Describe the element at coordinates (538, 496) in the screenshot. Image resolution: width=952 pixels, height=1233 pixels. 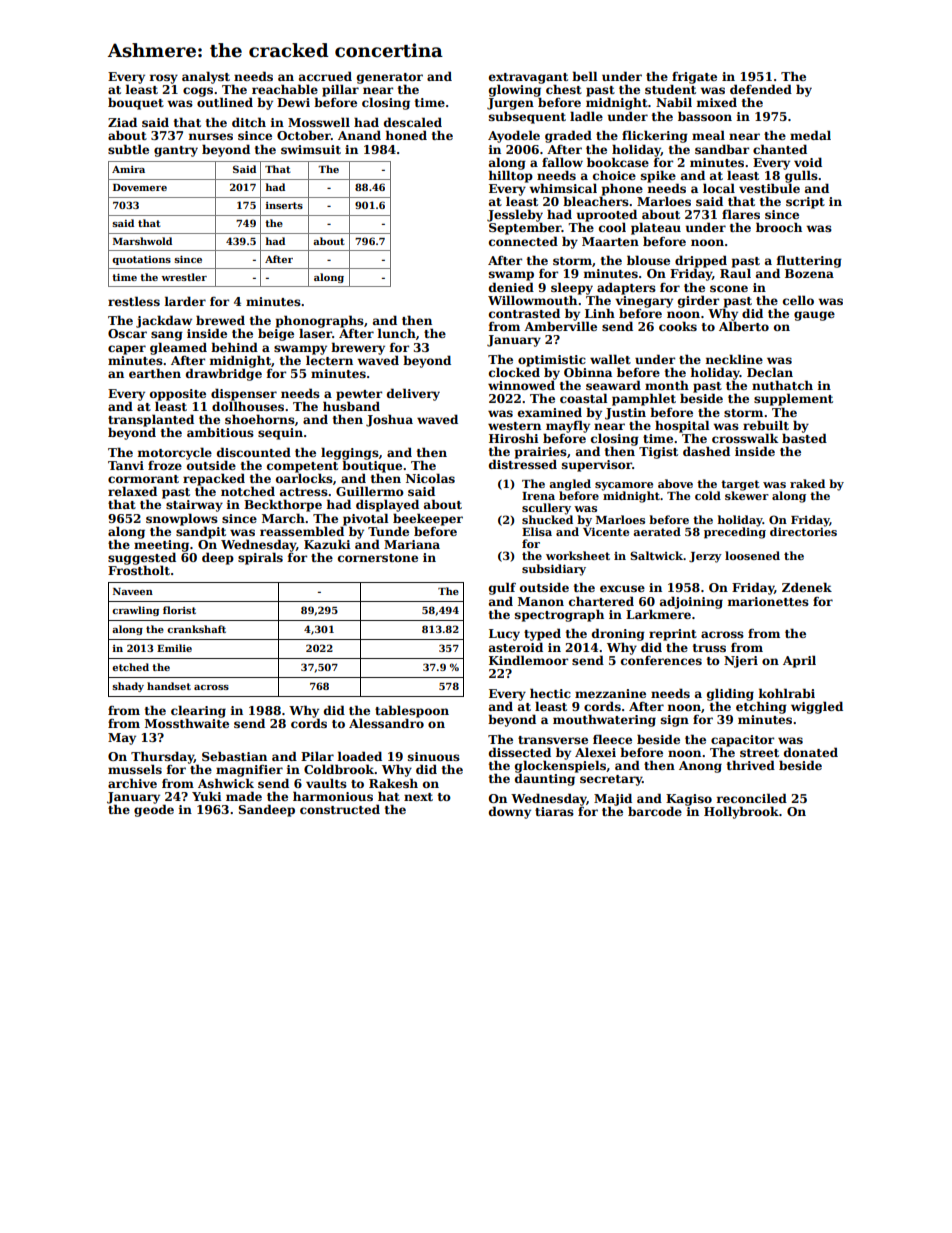
I see `Irena` at that location.
